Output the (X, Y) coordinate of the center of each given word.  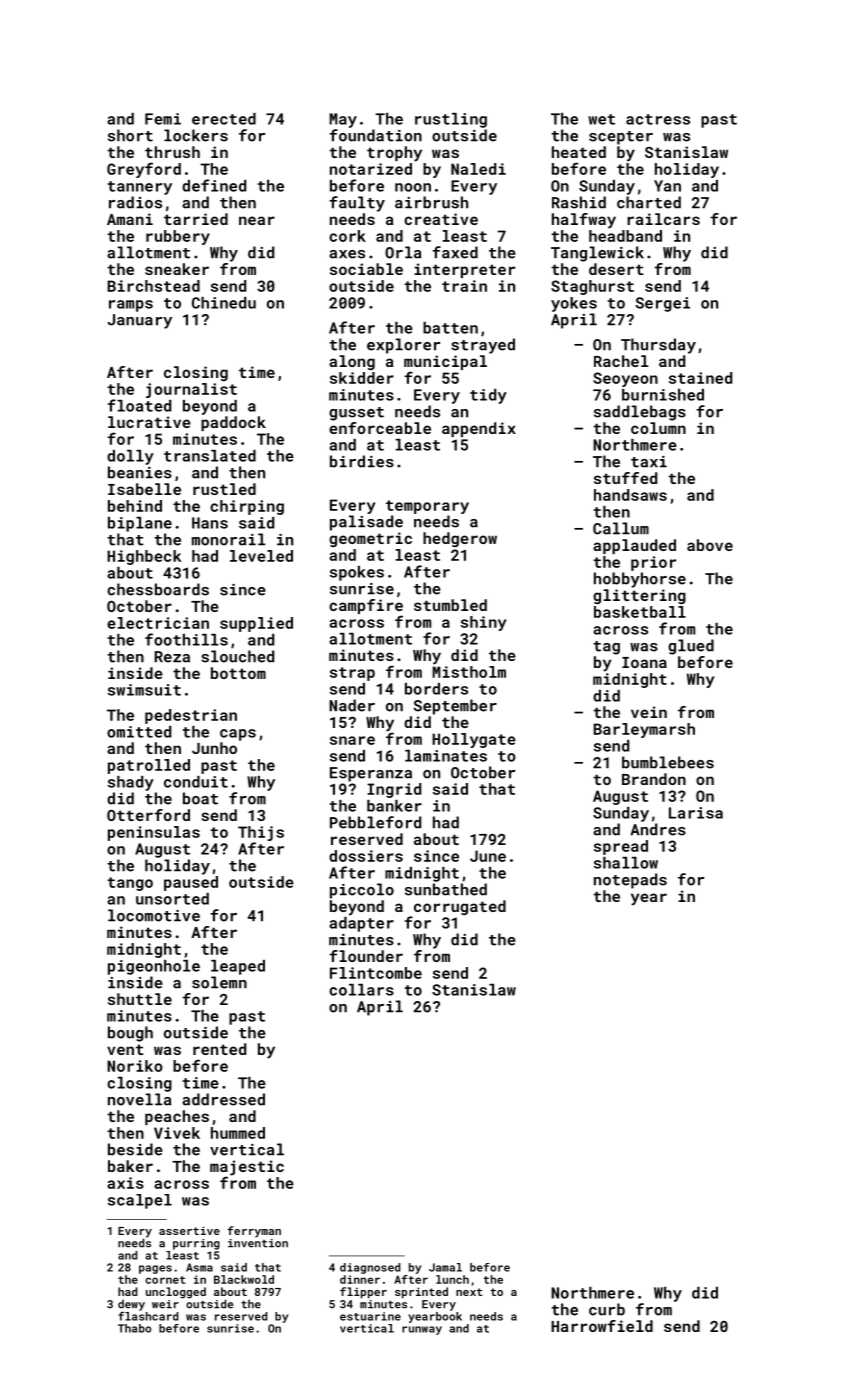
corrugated (460, 907)
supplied (256, 624)
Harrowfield (602, 1326)
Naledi (478, 169)
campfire (366, 606)
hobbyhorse (640, 580)
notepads (630, 881)
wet (601, 119)
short (130, 135)
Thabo (134, 1328)
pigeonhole (154, 967)
